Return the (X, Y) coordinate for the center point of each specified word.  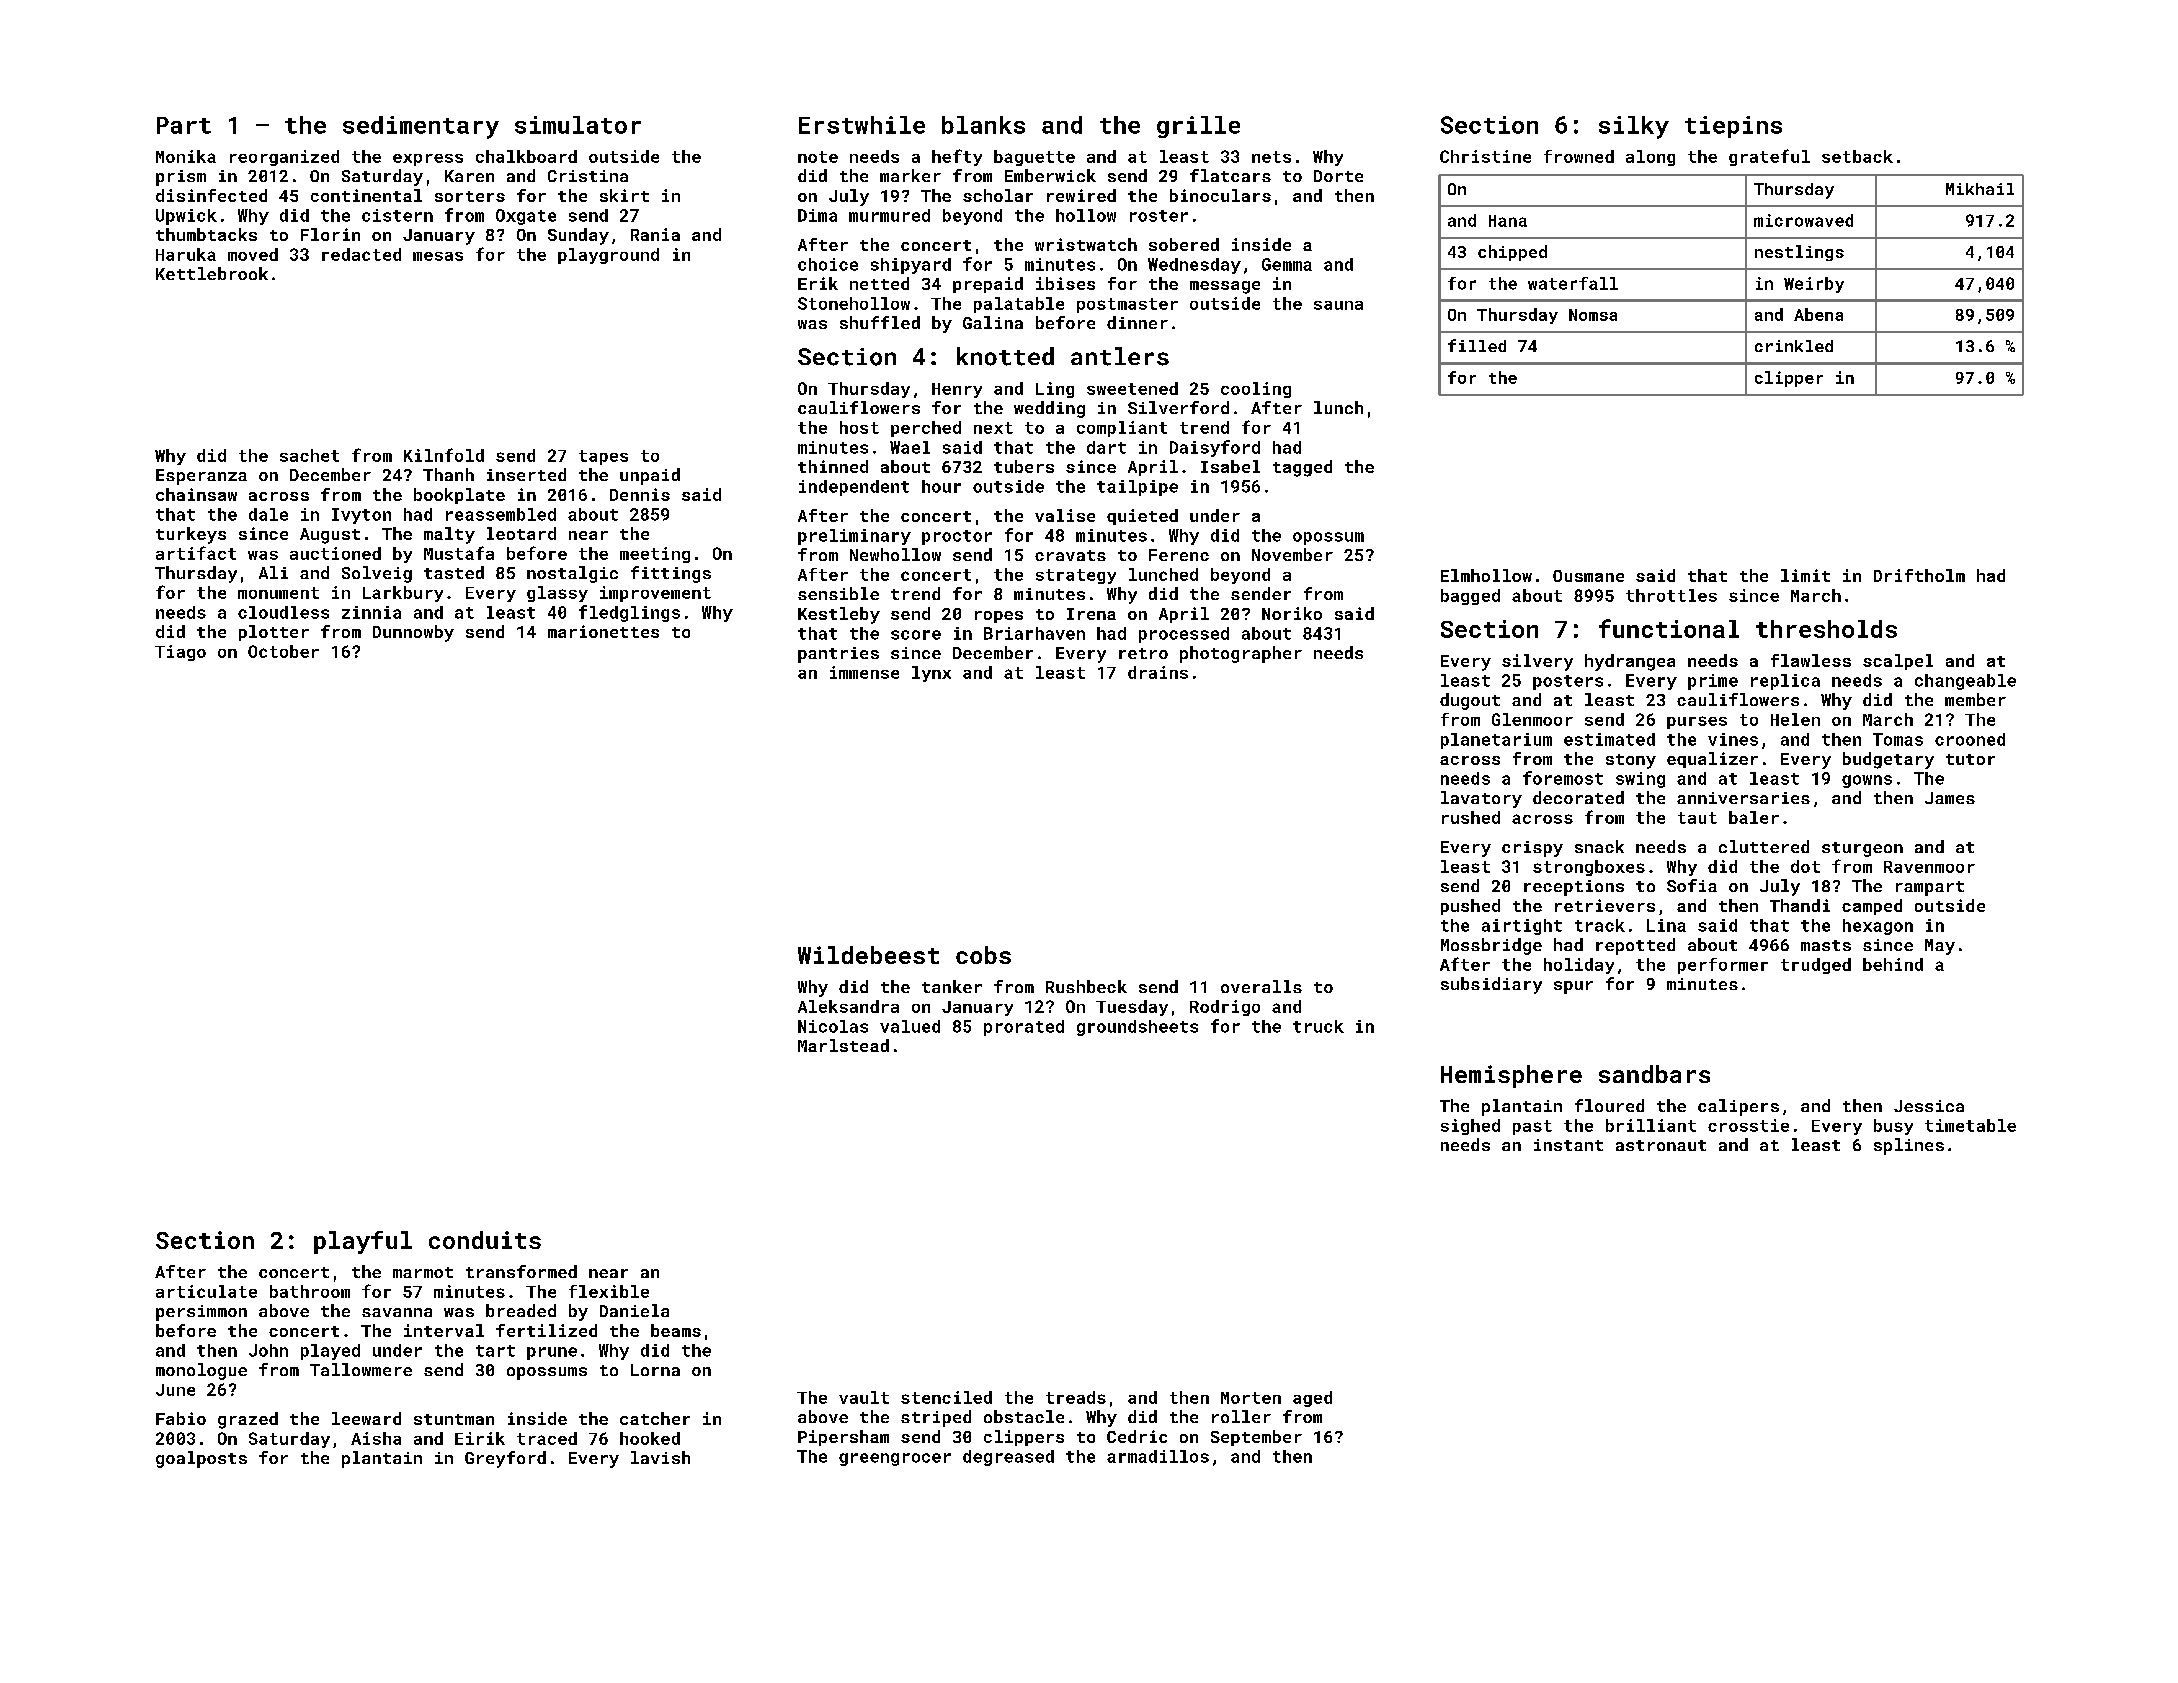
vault (864, 1397)
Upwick (186, 217)
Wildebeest (868, 955)
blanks (983, 125)
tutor (1970, 759)
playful (363, 1242)
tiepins (1733, 127)
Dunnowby (413, 633)
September (1256, 1438)
